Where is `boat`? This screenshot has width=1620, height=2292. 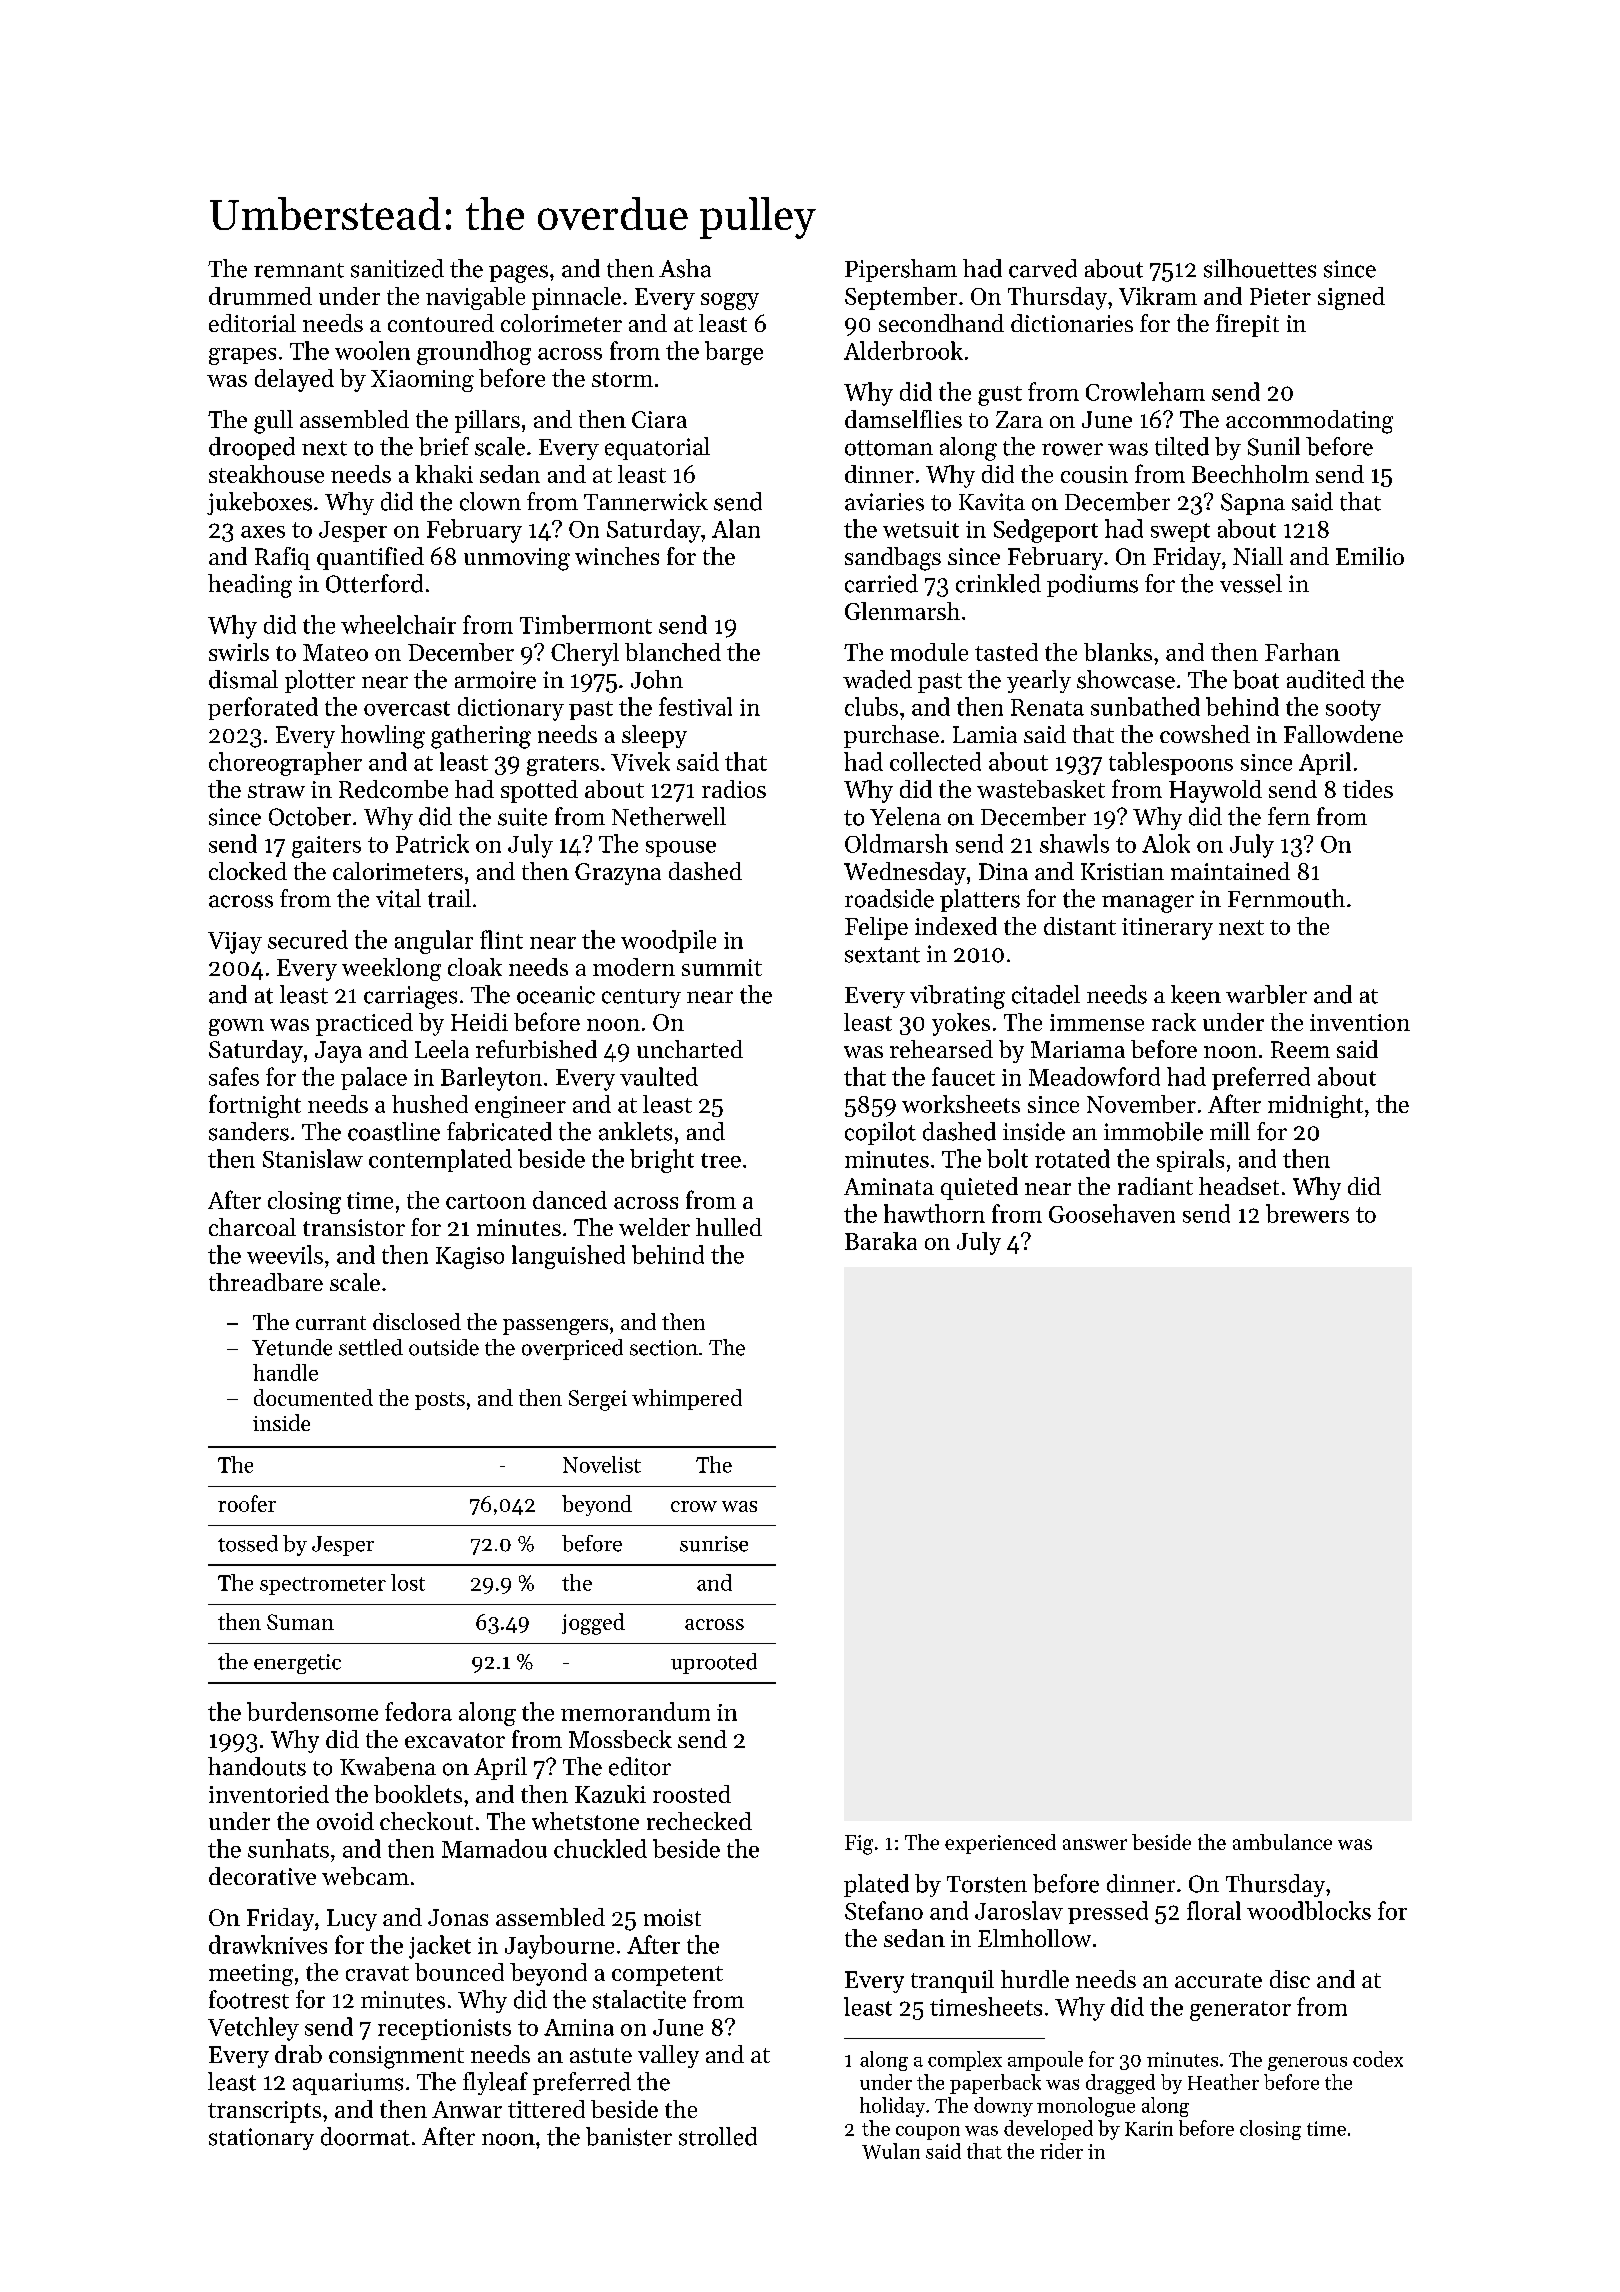 boat is located at coordinates (1256, 679).
